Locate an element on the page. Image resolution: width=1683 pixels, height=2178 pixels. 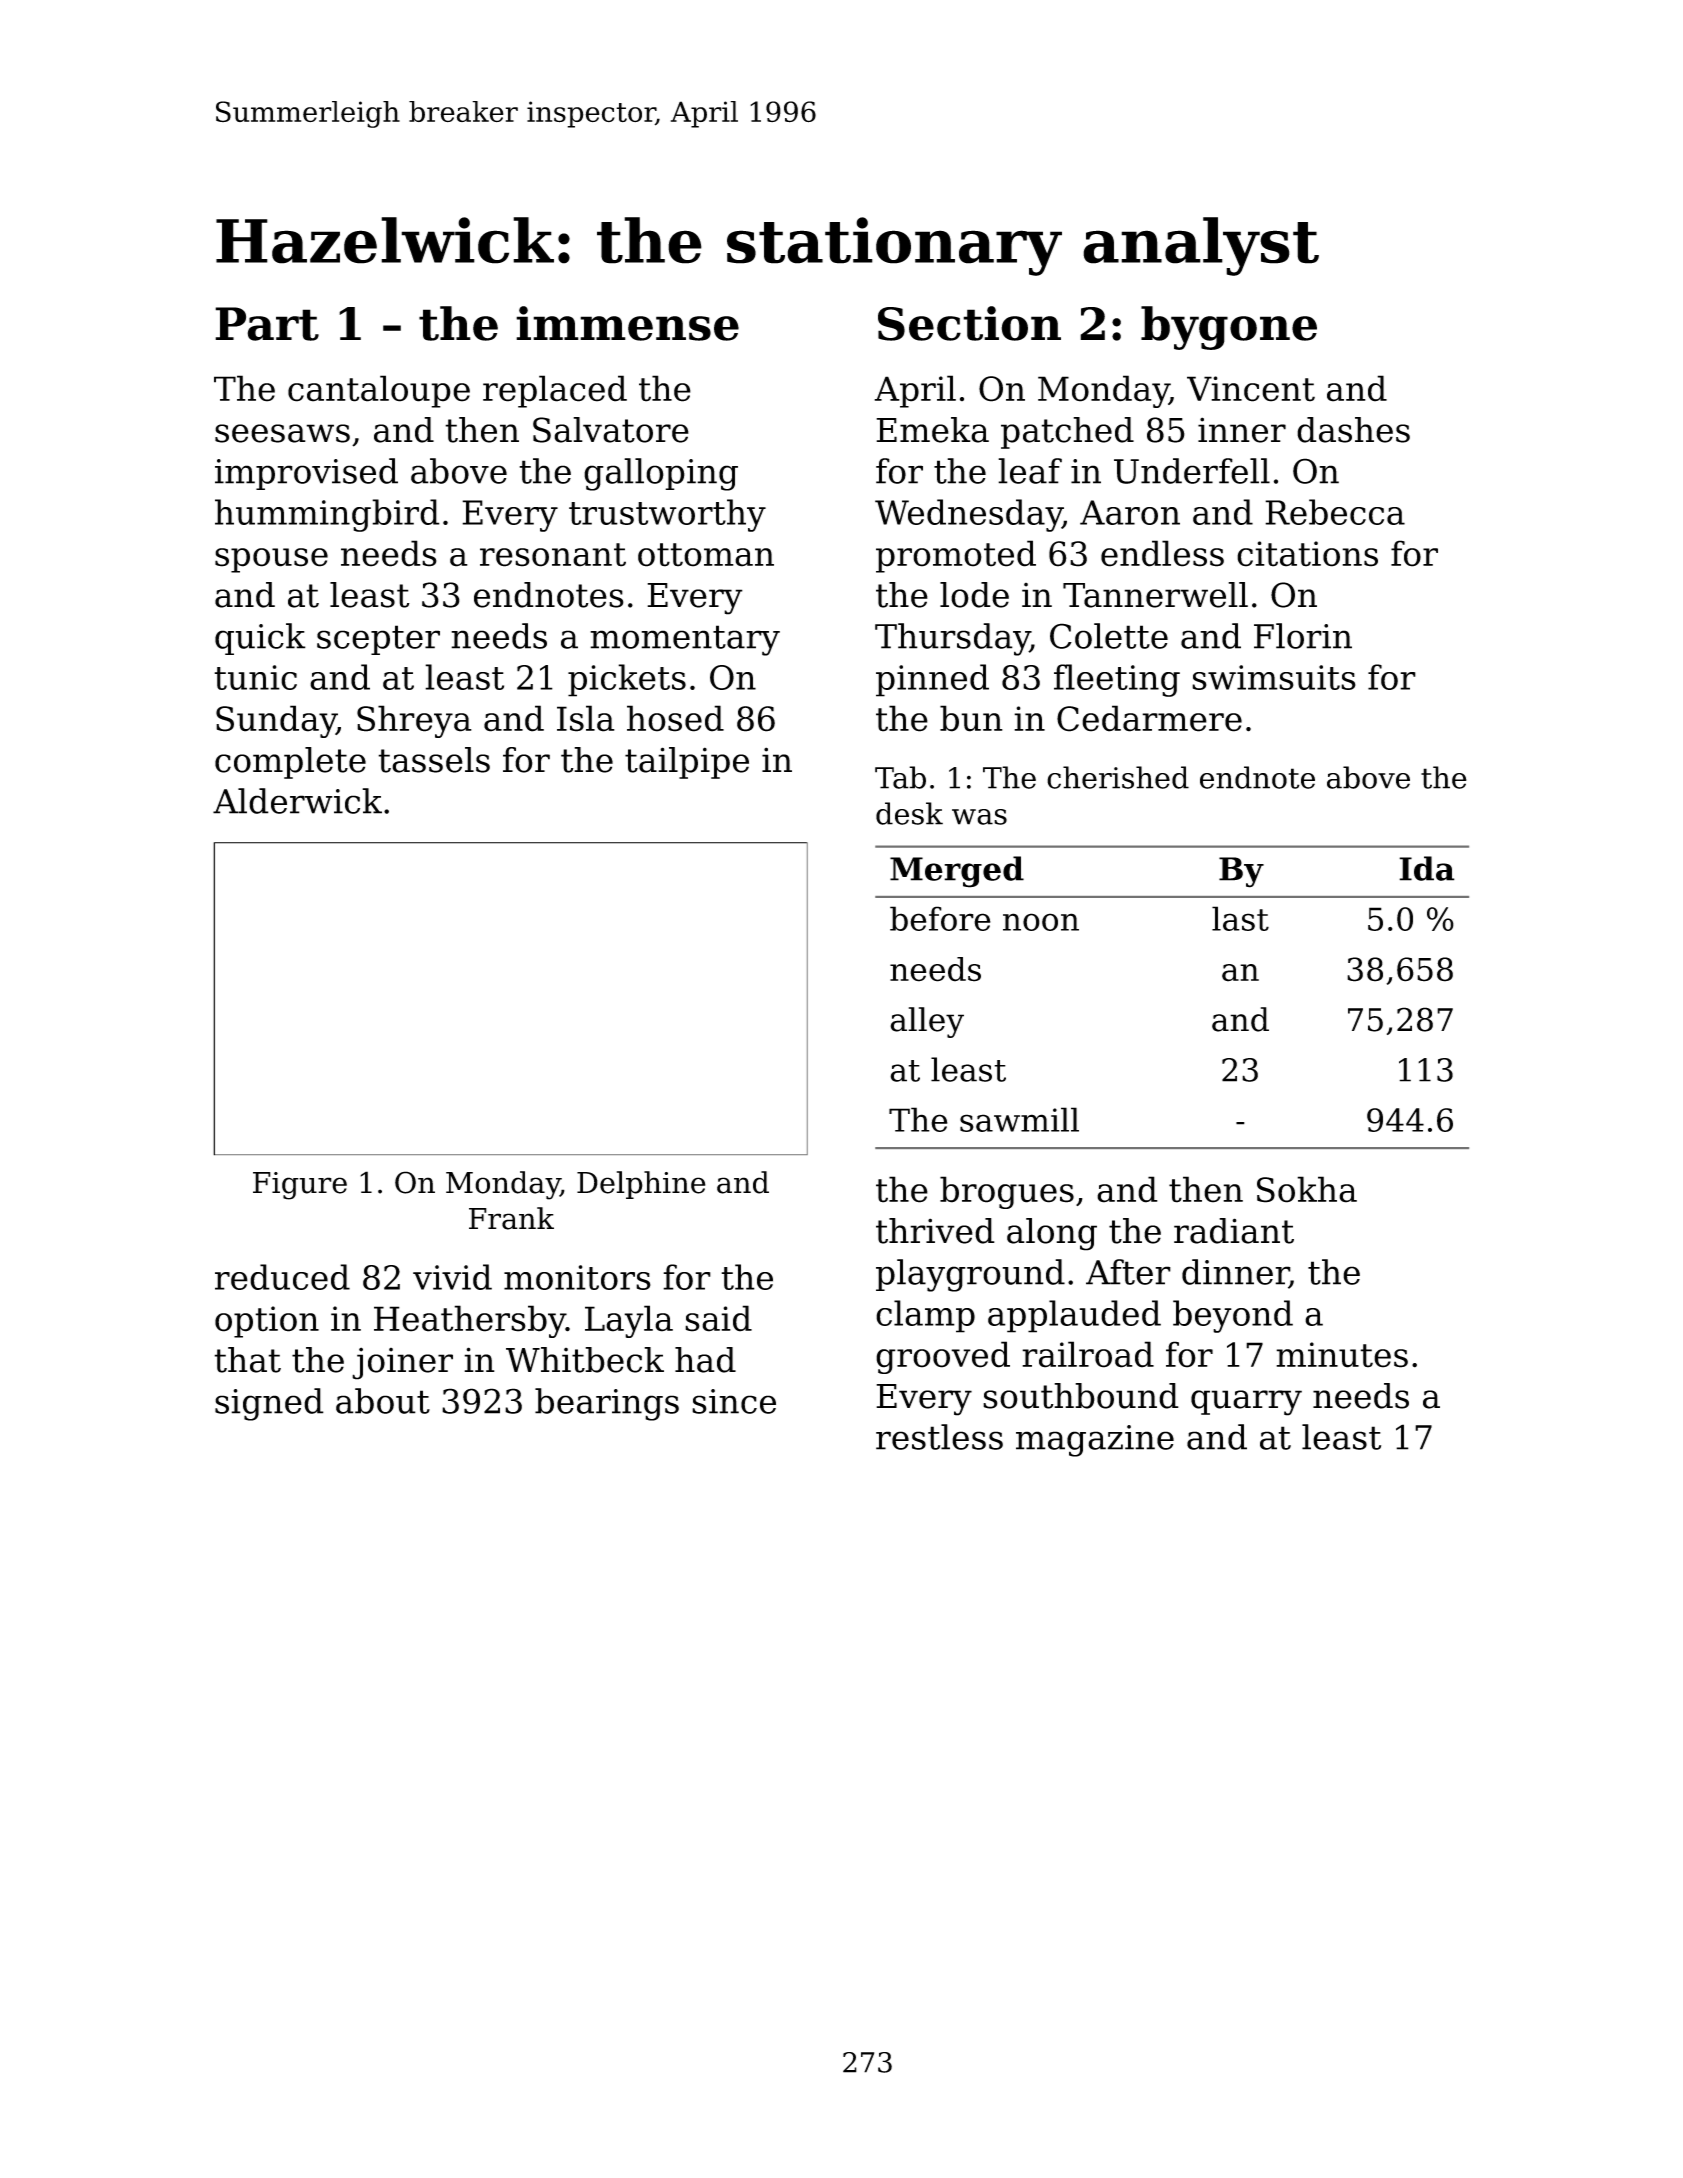
bygone is located at coordinates (1229, 328).
